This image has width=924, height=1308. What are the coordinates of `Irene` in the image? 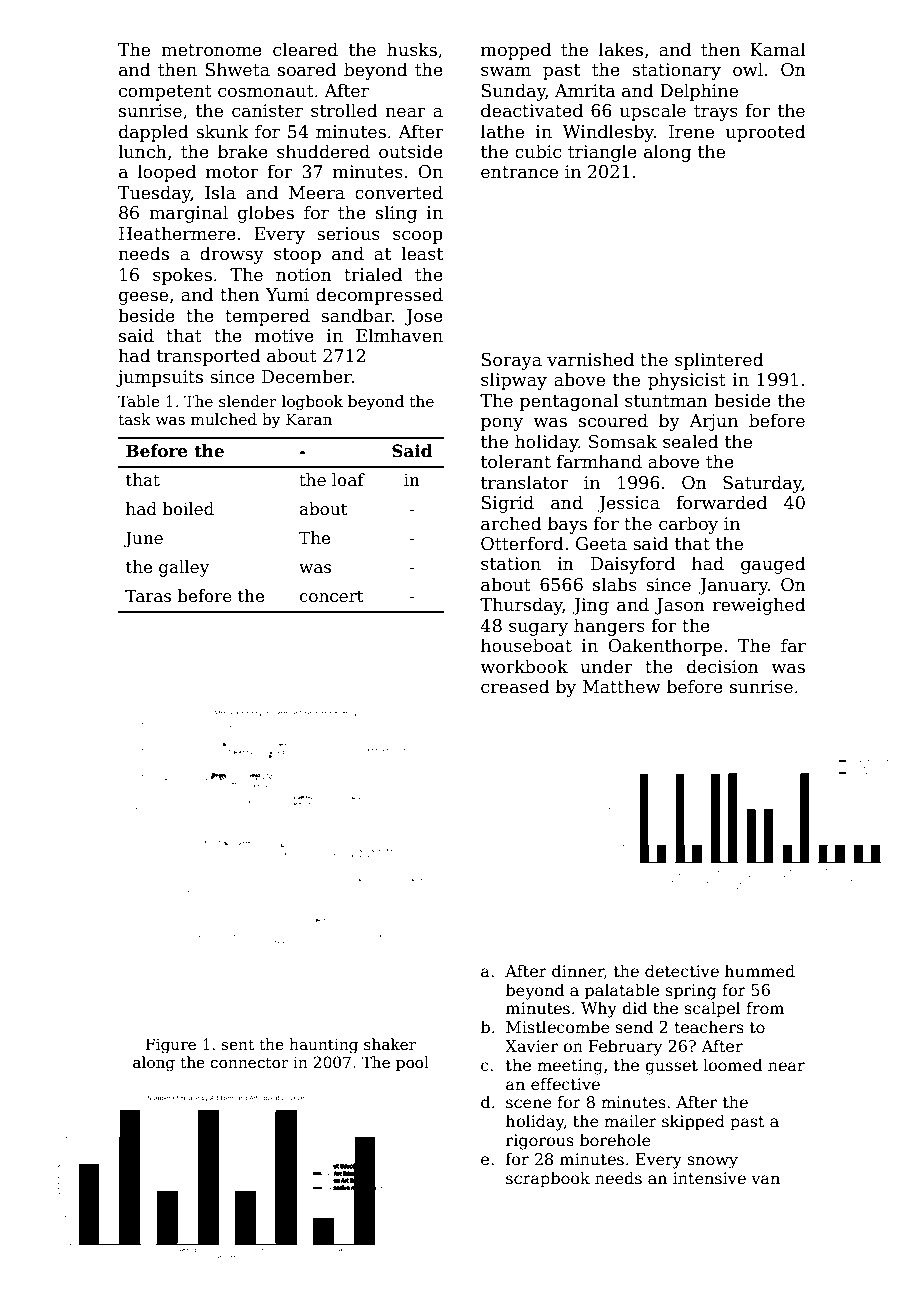 It's located at (691, 132).
